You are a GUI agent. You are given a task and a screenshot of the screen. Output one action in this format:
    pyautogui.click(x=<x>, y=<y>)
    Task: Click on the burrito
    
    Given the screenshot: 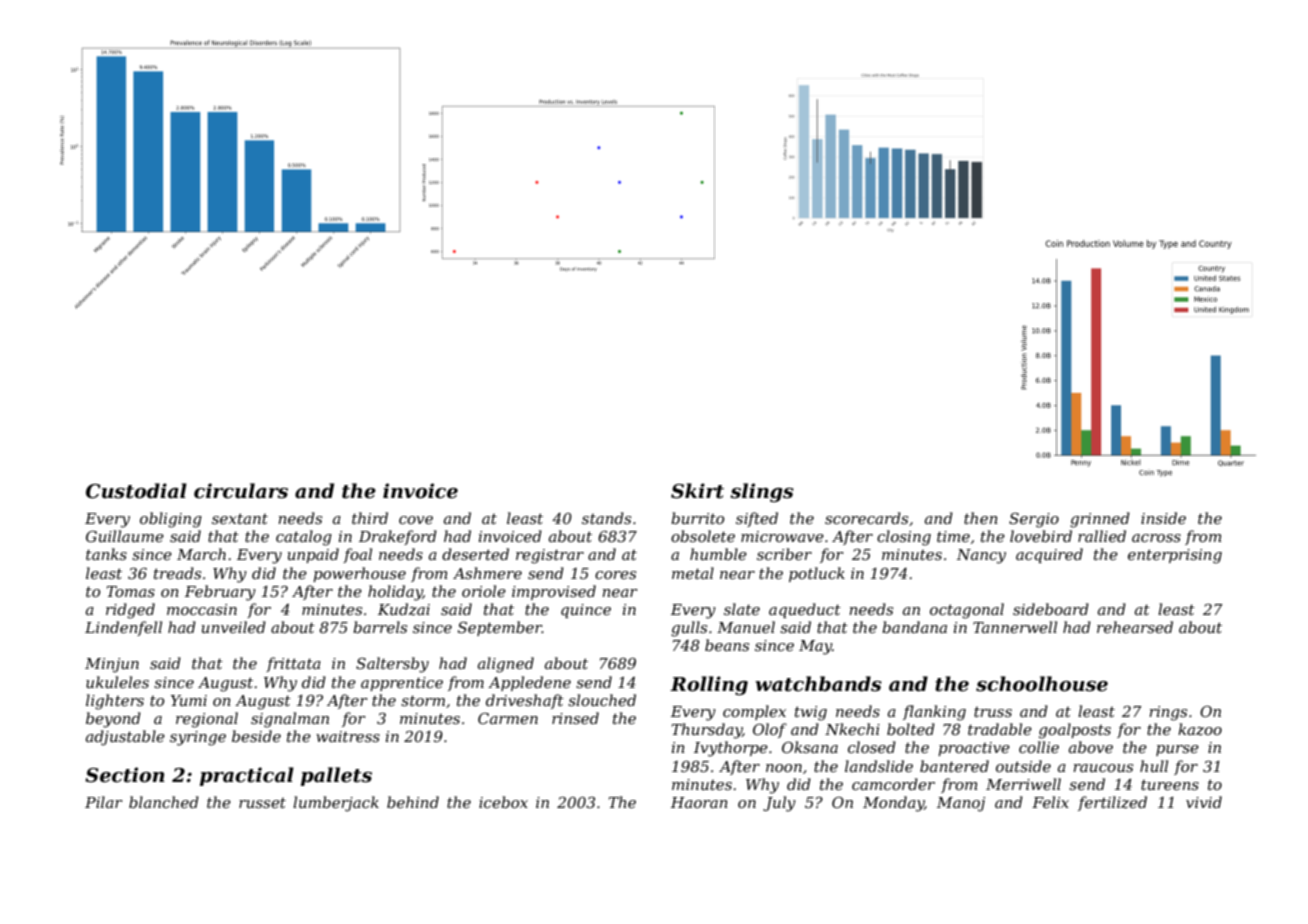 What is the action you would take?
    pyautogui.click(x=697, y=518)
